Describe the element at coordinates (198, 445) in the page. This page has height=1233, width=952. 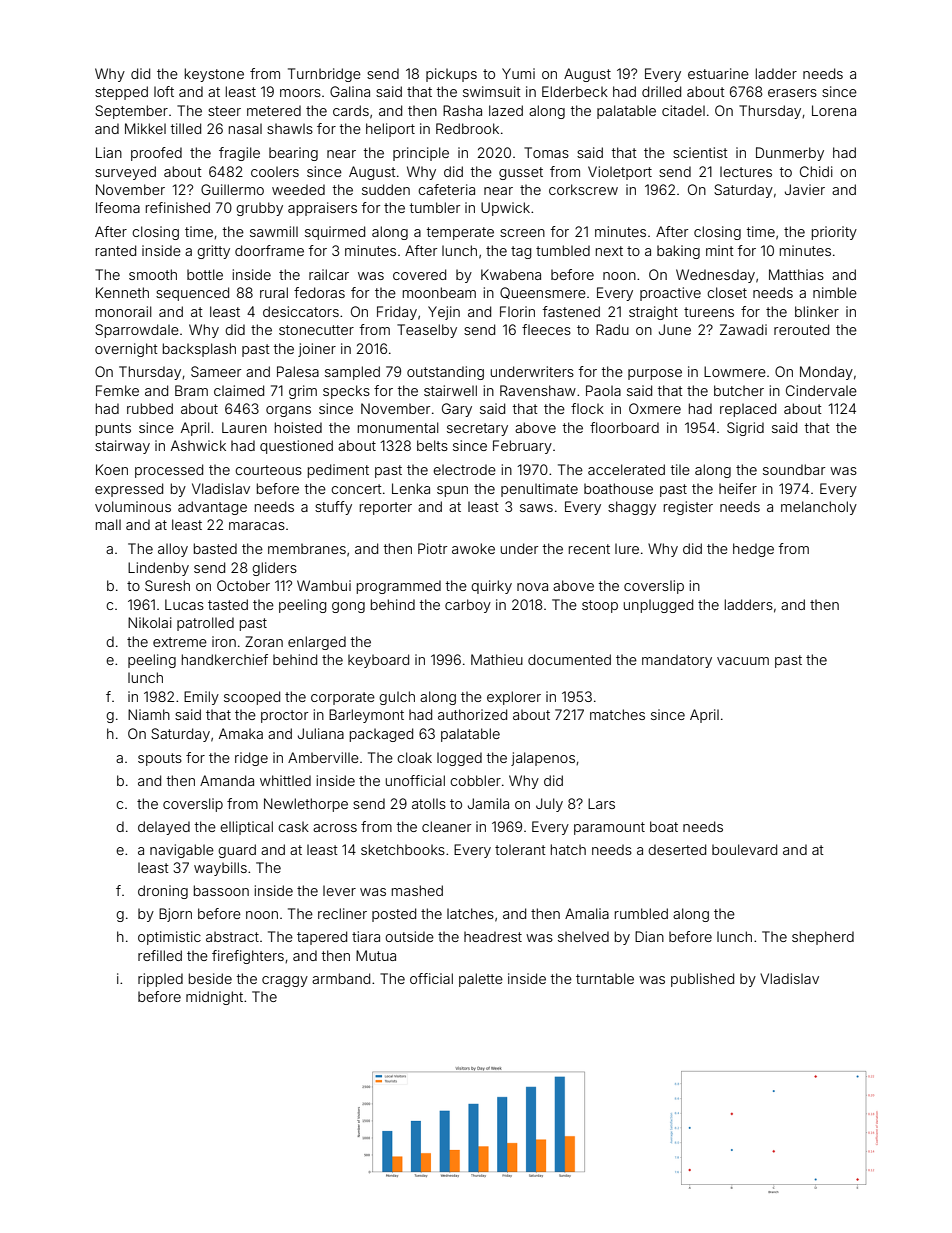
I see `Ashwick` at that location.
